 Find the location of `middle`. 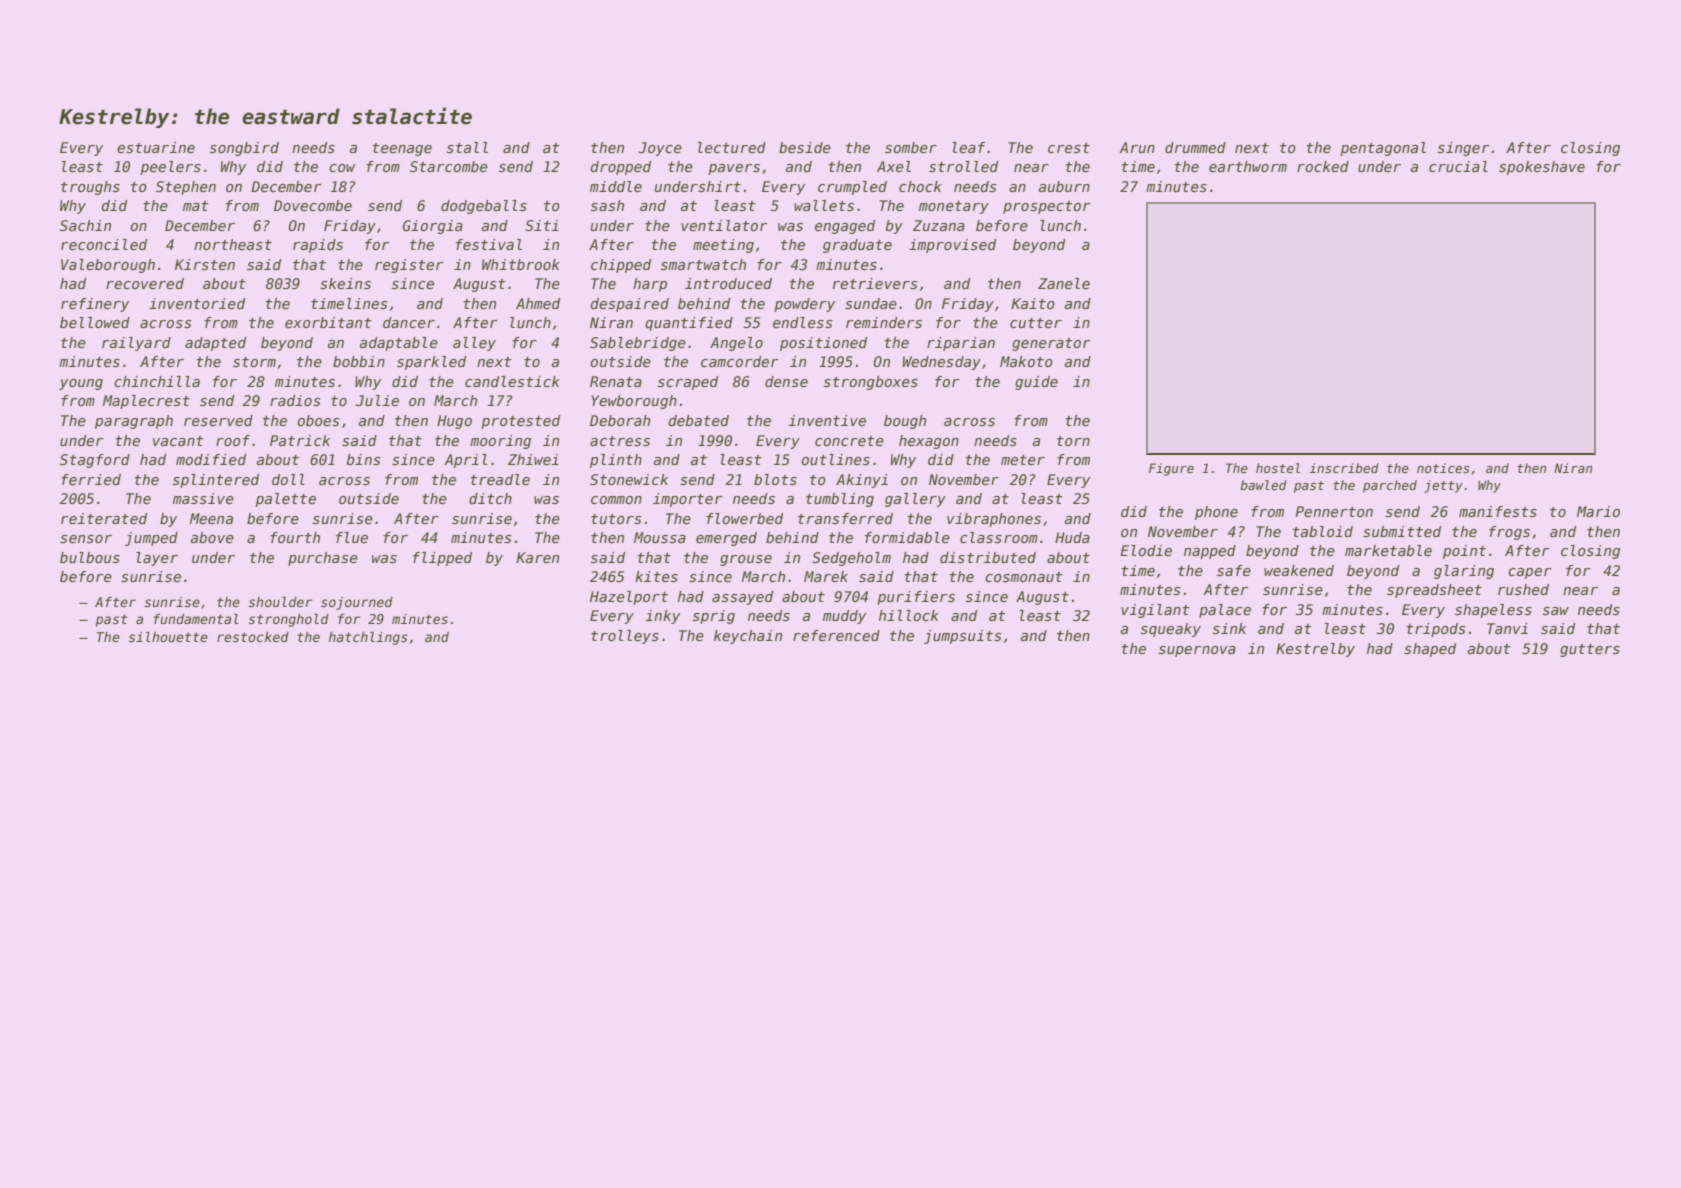

middle is located at coordinates (616, 186).
